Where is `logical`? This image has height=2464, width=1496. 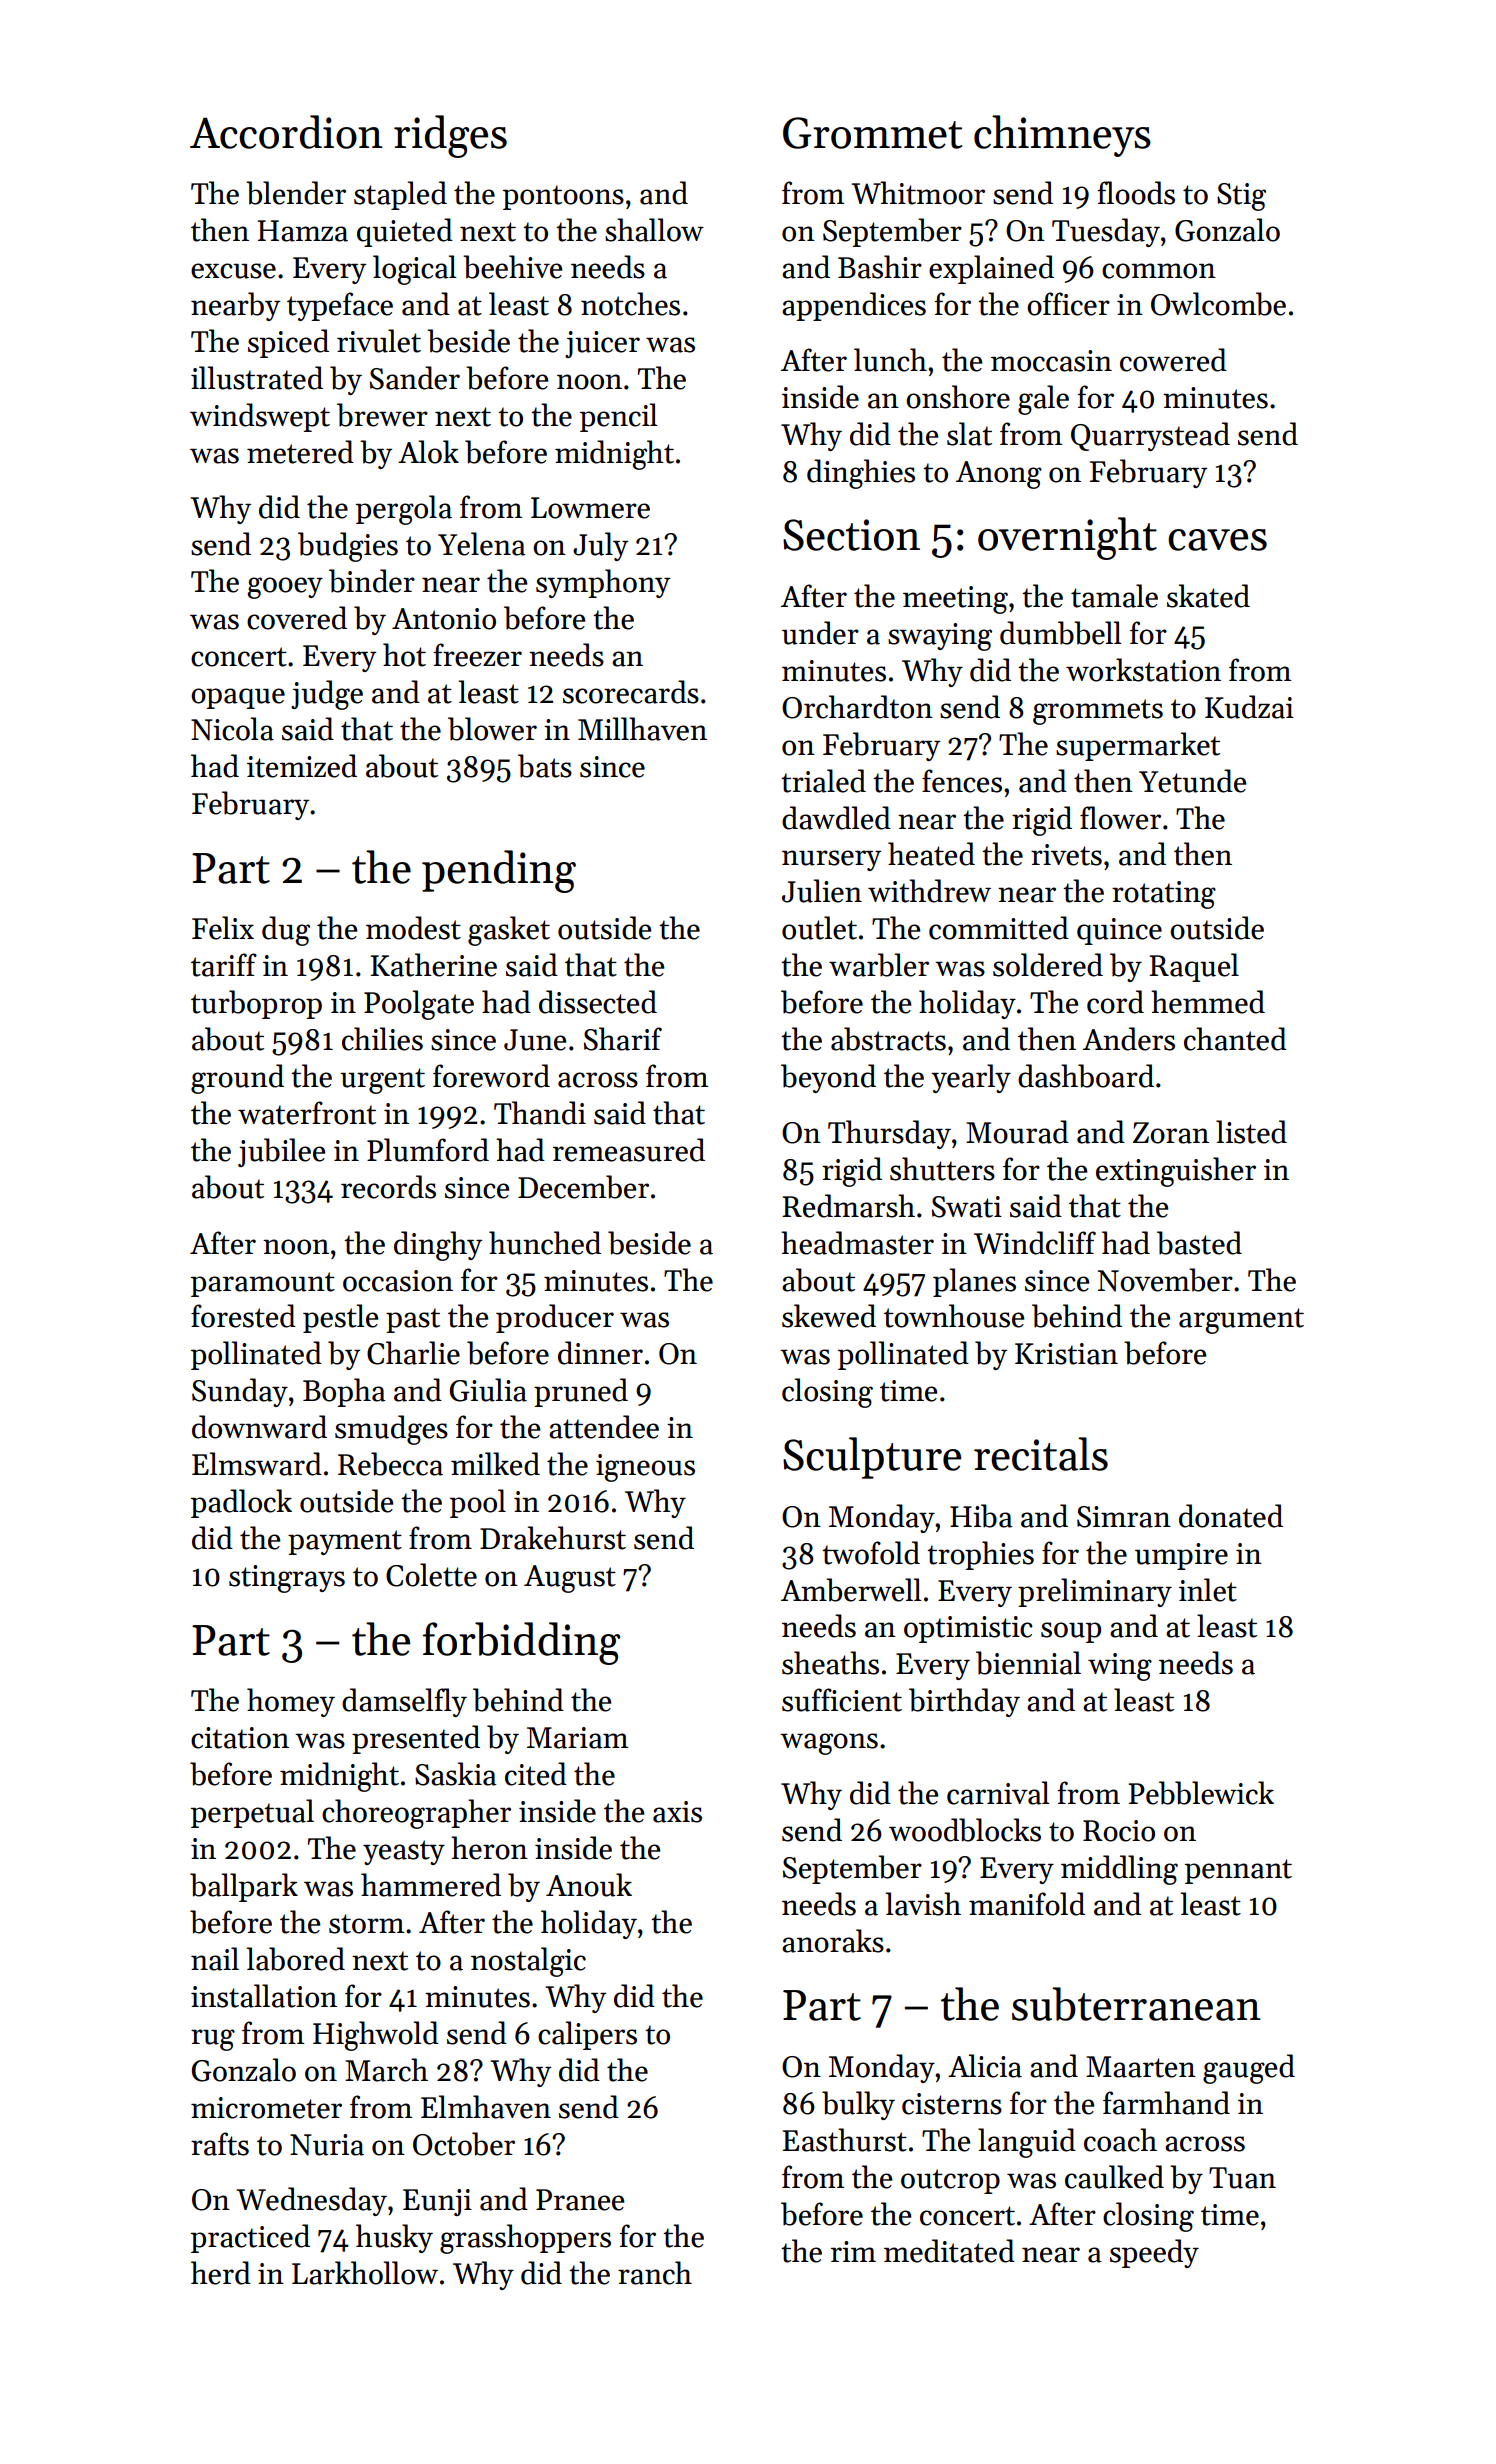
logical is located at coordinates (415, 270).
